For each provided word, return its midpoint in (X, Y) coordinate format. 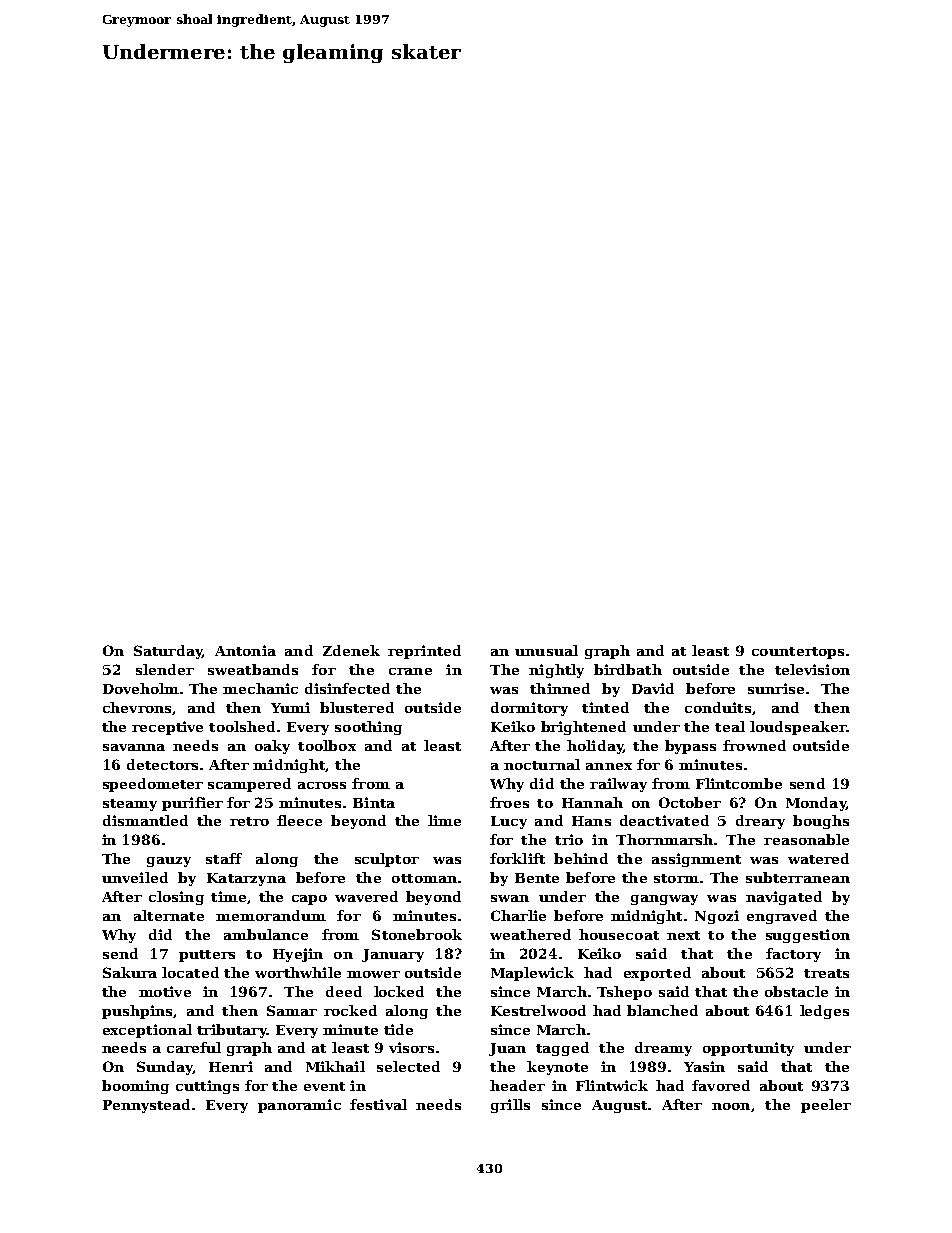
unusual (546, 650)
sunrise (776, 688)
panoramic (299, 1106)
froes (509, 802)
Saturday (168, 652)
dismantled (145, 820)
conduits (718, 707)
